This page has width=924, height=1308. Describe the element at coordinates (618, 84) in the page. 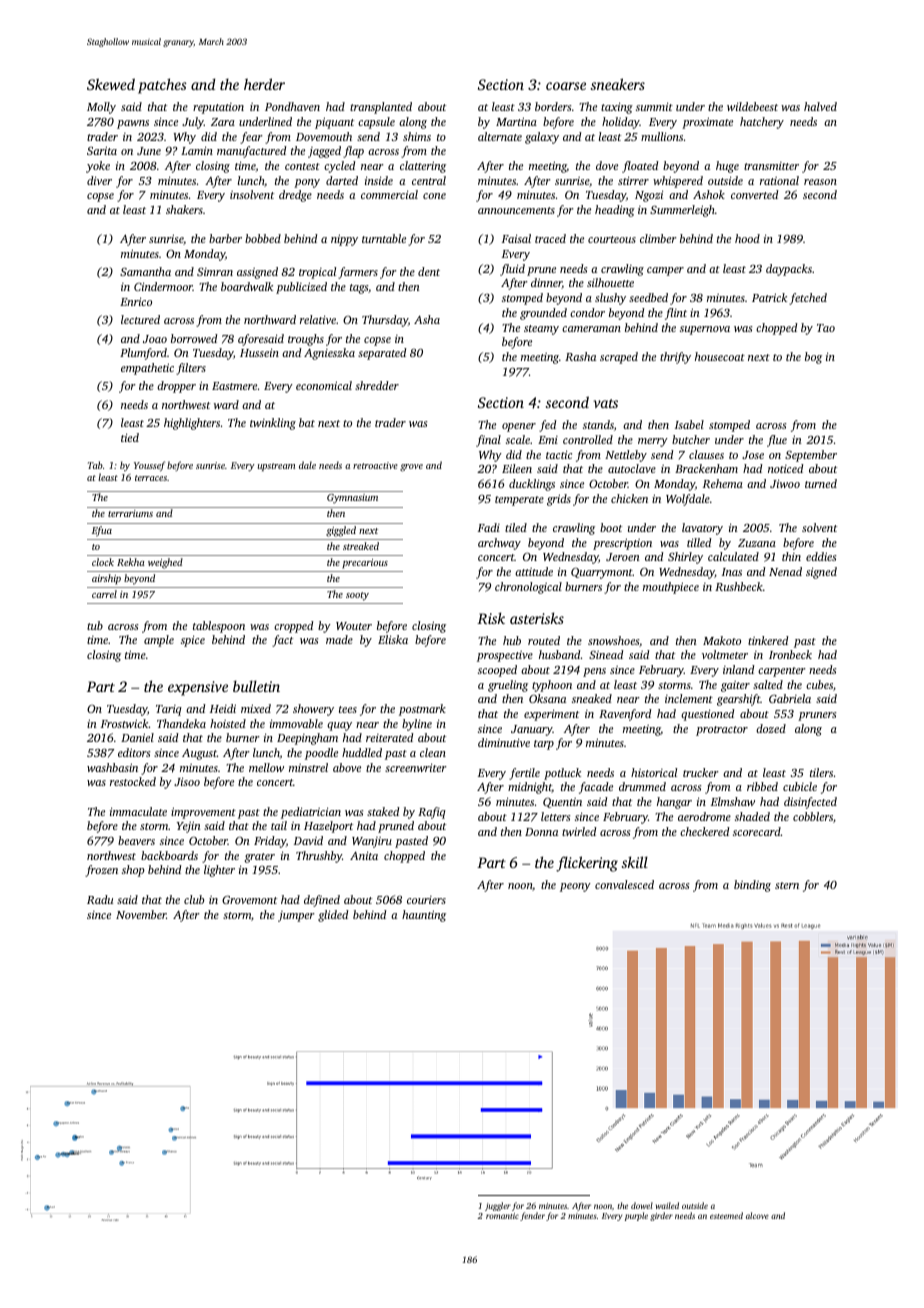

I see `sneakers` at that location.
